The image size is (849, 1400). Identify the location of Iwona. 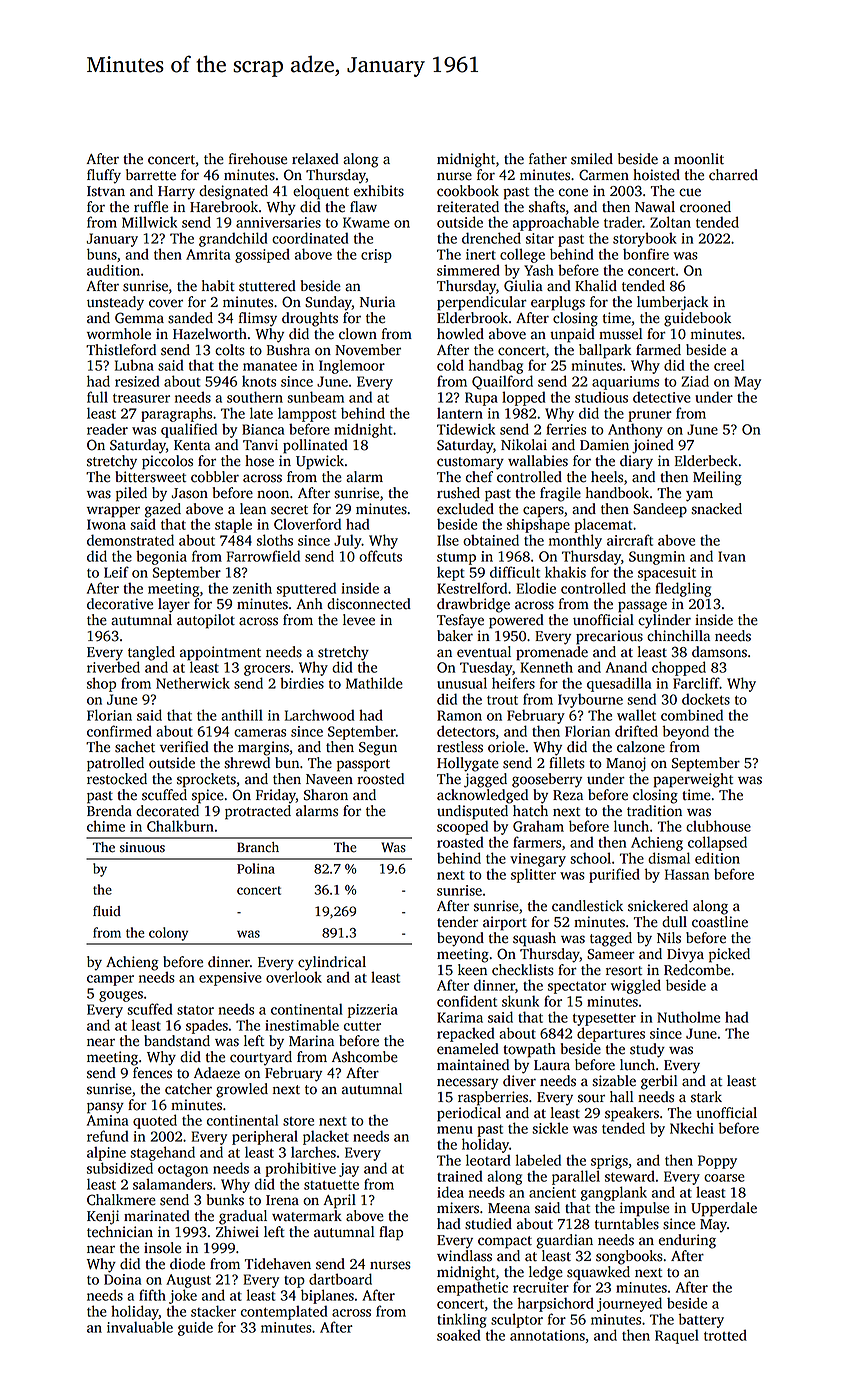
(106, 524).
